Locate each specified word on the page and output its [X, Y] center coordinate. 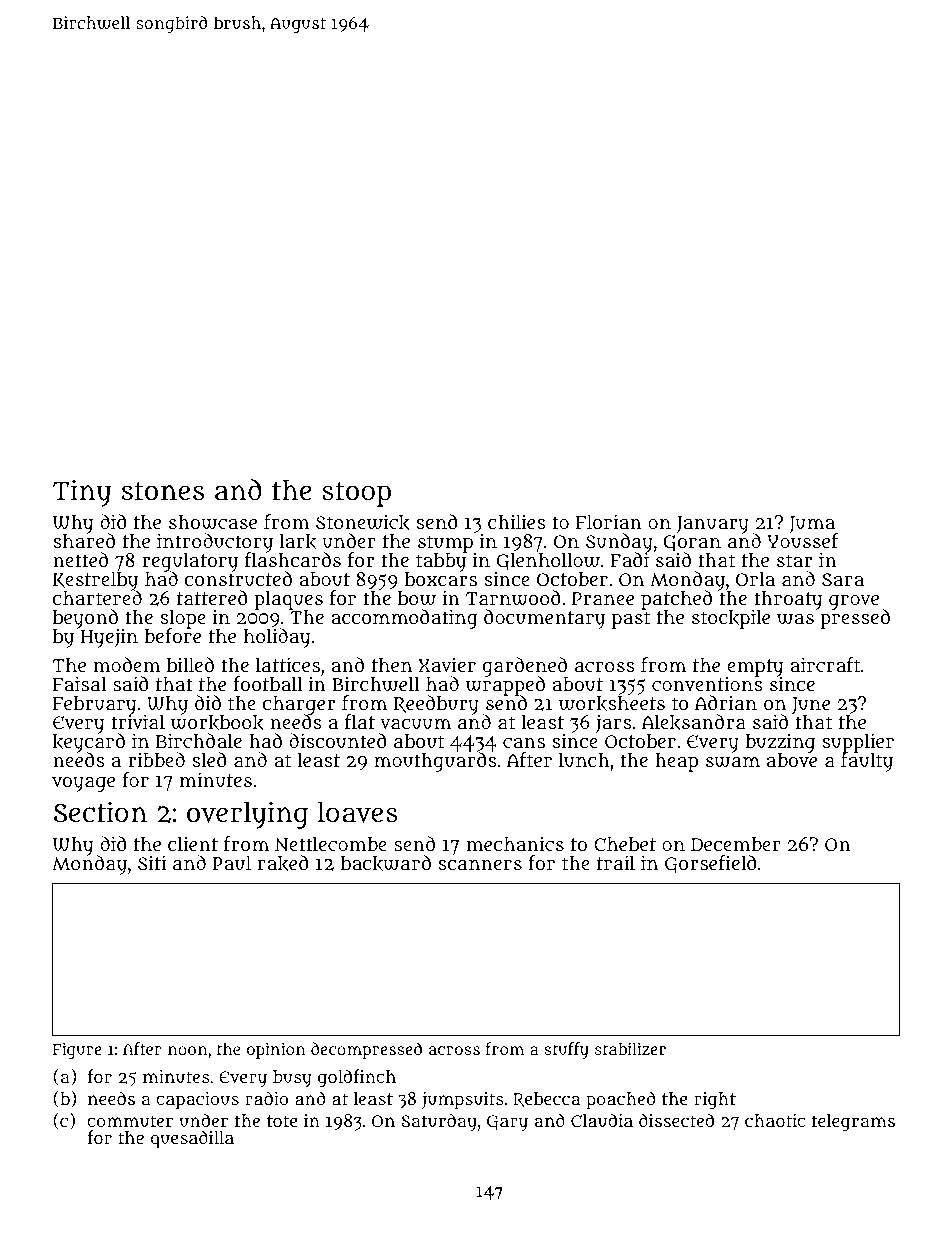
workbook [217, 723]
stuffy [567, 1050]
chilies [517, 521]
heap [676, 762]
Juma [813, 525]
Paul [232, 863]
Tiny [82, 493]
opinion [276, 1050]
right [715, 1101]
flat [360, 721]
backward [386, 863]
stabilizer [630, 1048]
